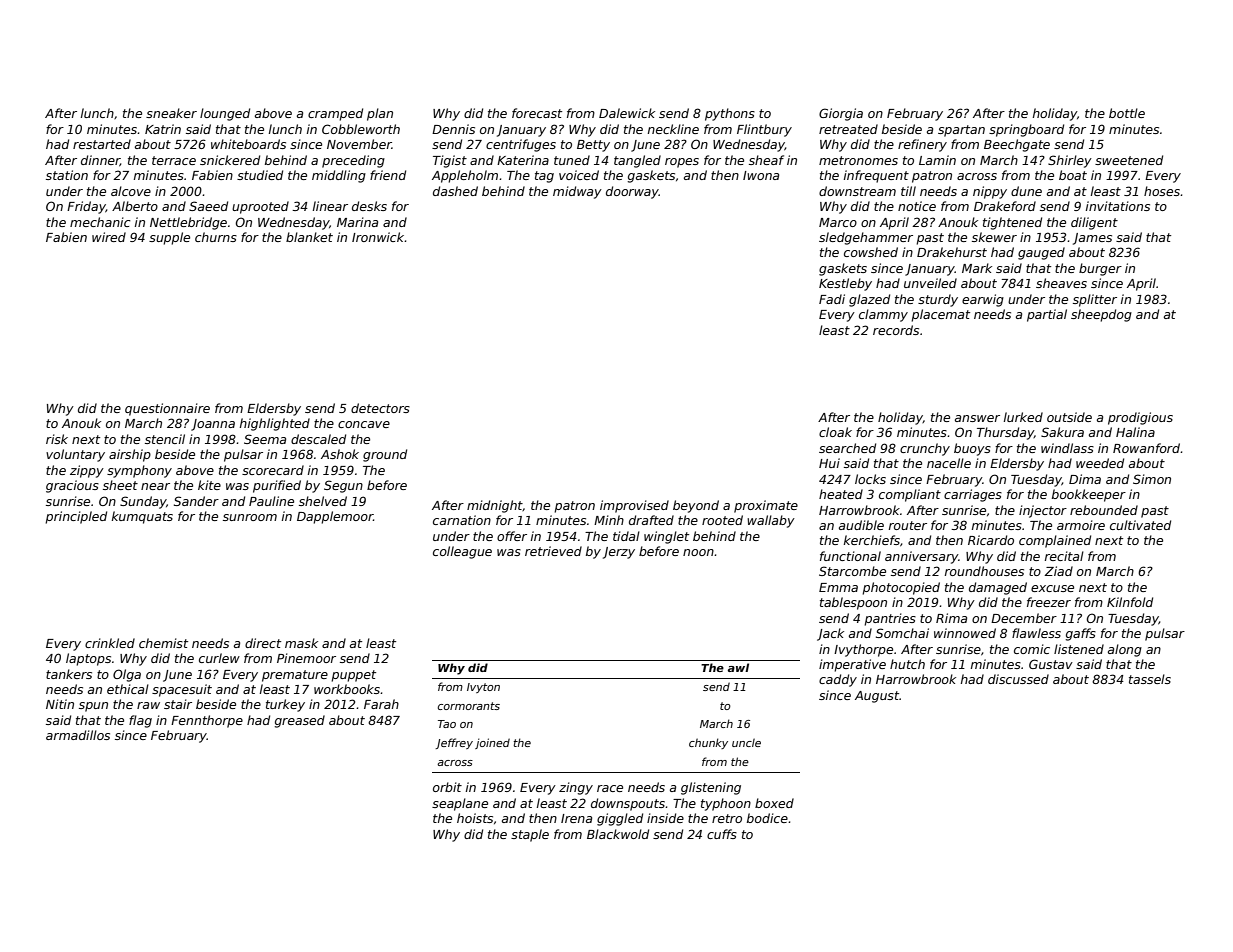 Image resolution: width=1233 pixels, height=952 pixels. Describe the element at coordinates (230, 160) in the document. I see `snickered` at that location.
